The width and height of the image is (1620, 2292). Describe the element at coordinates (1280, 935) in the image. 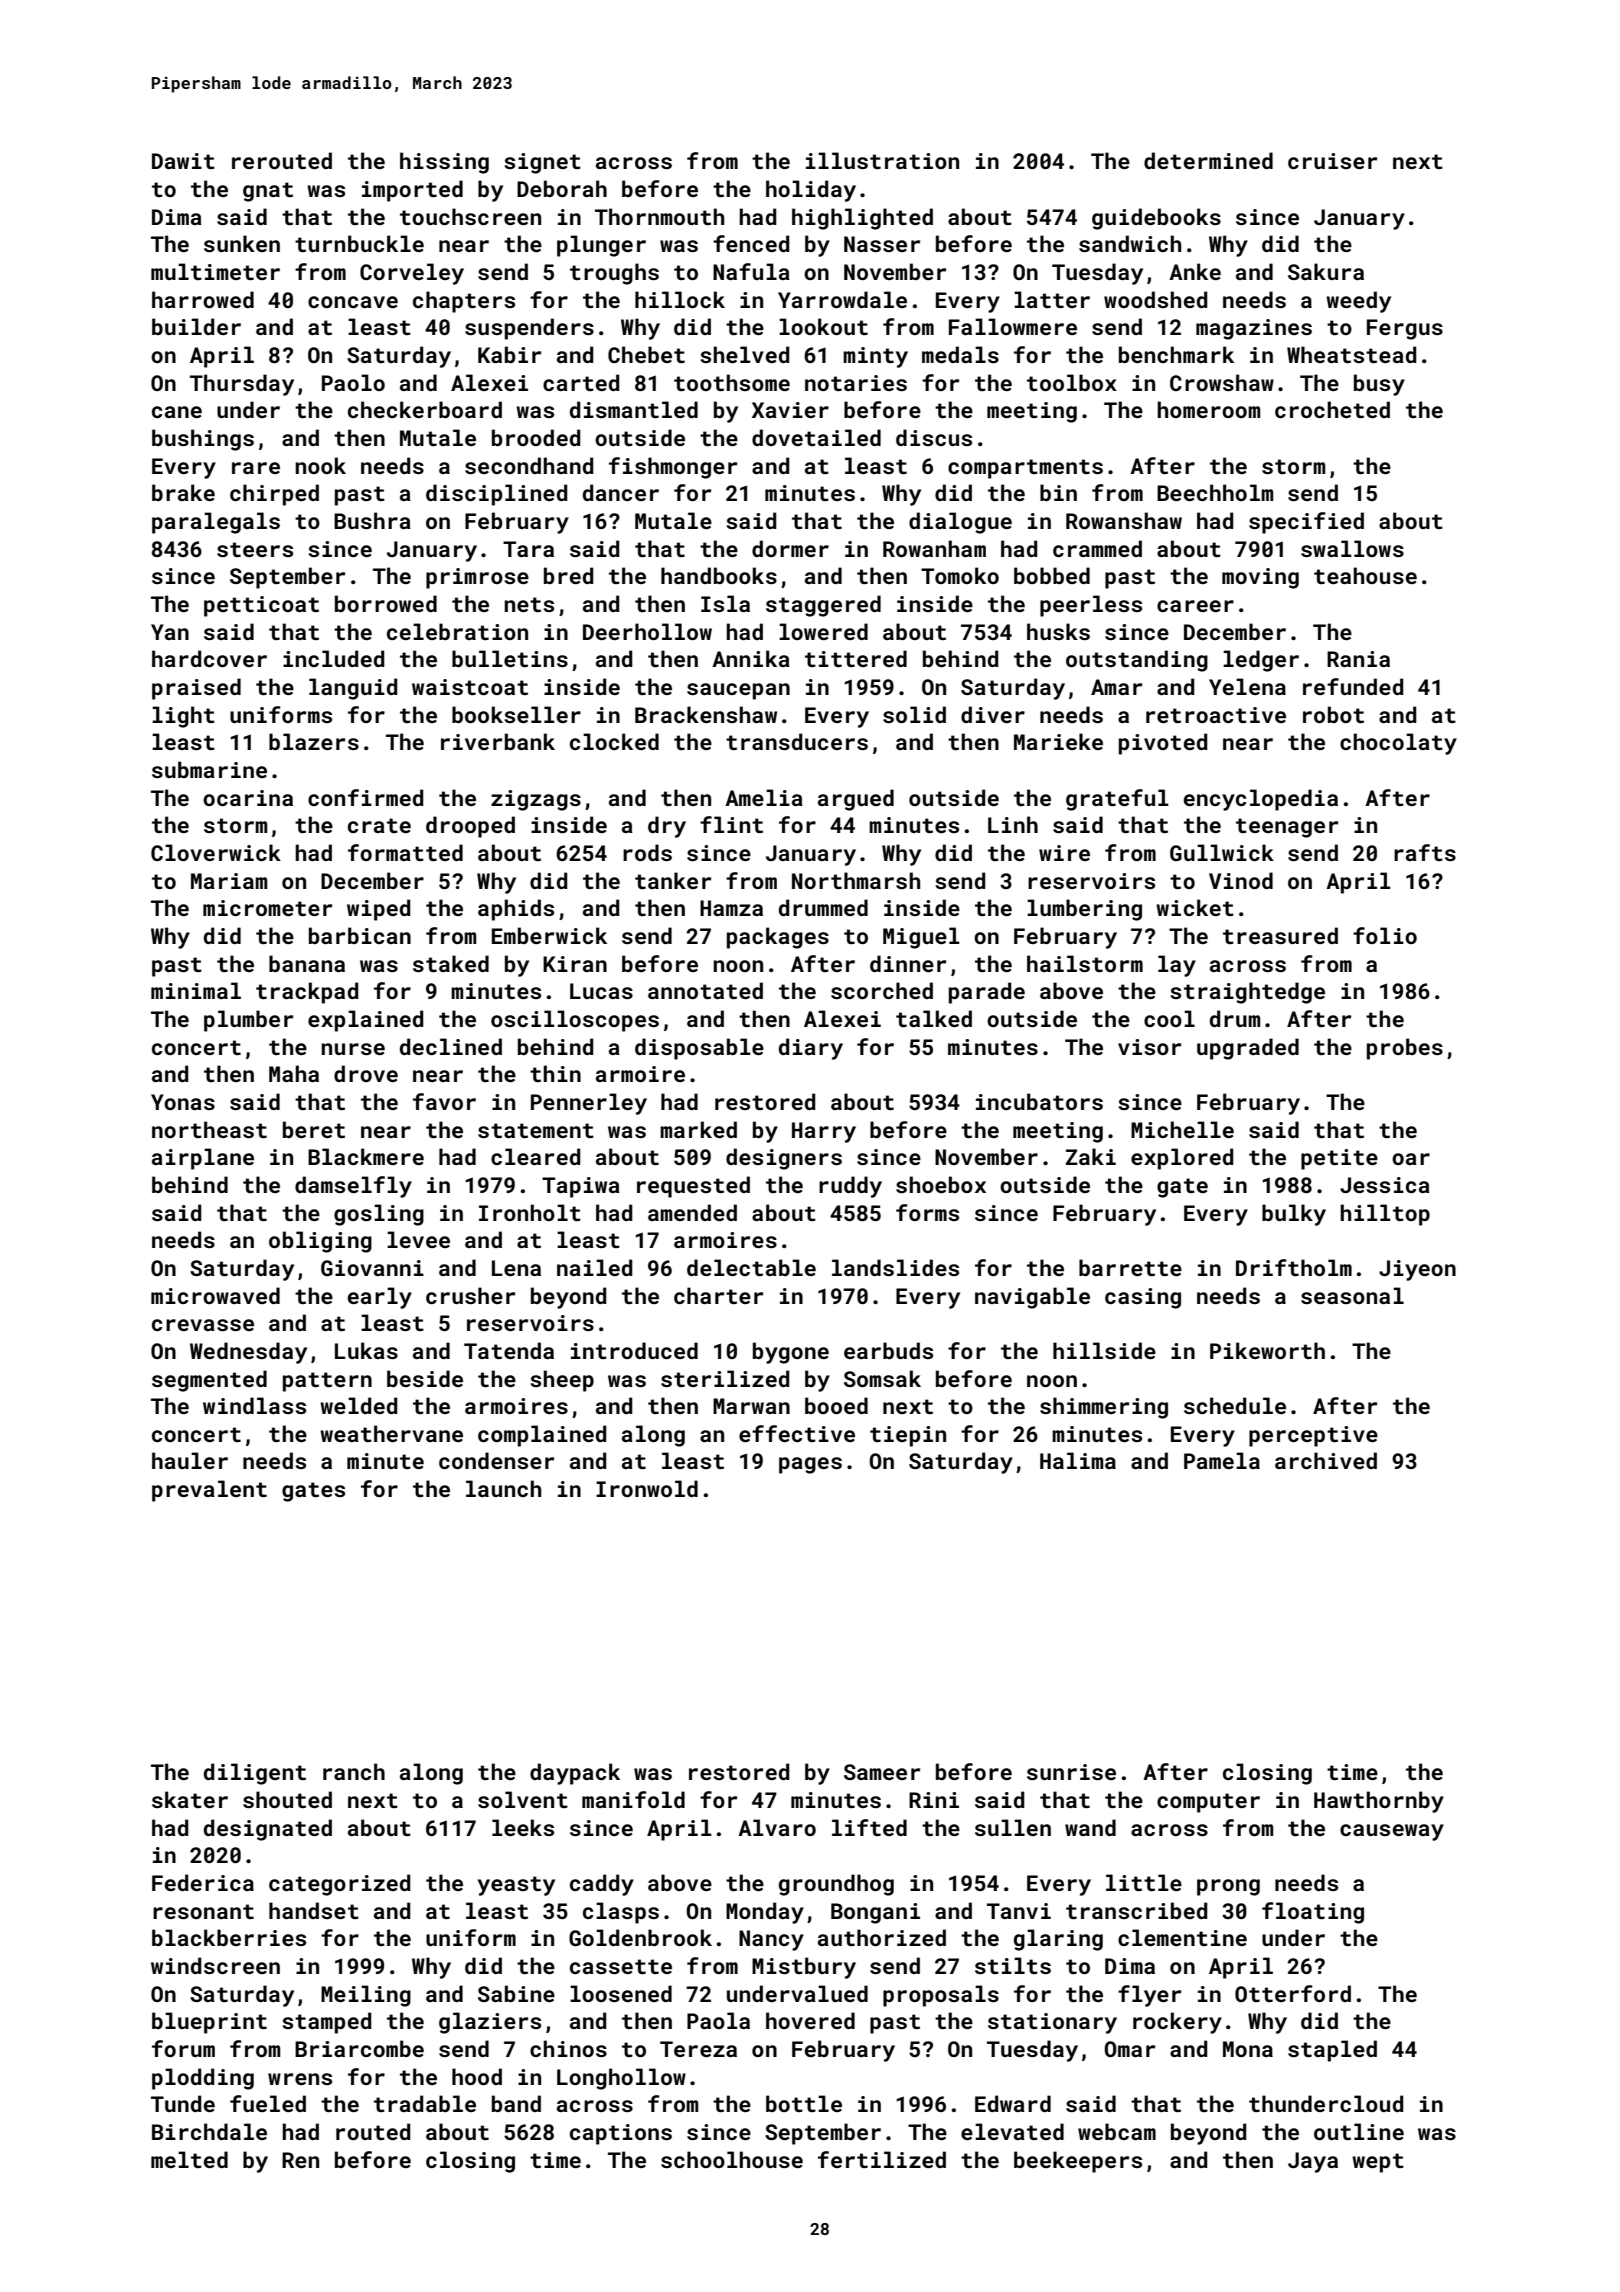

I see `treasured` at that location.
